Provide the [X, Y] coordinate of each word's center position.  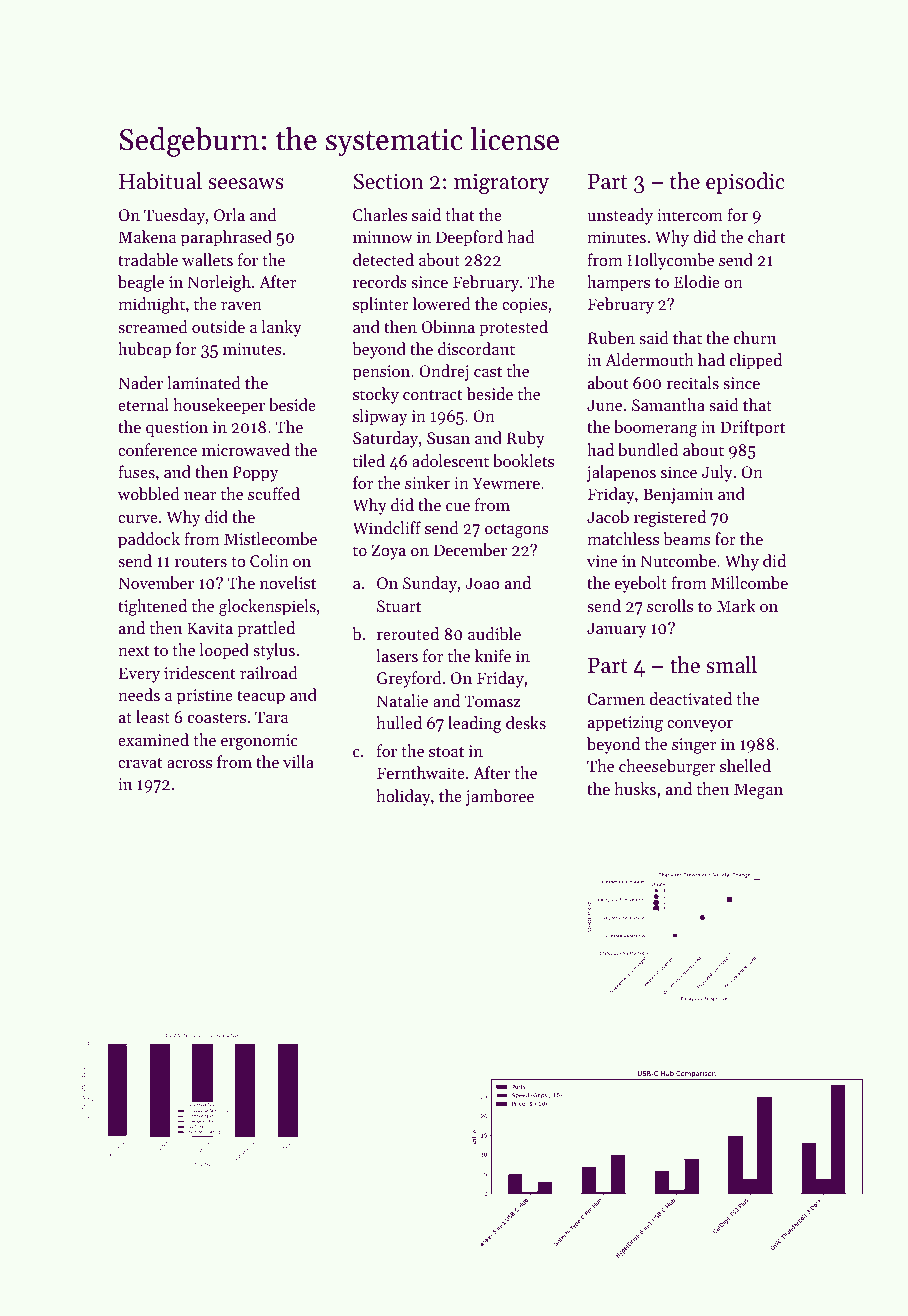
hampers [618, 283]
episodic [745, 183]
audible [494, 633]
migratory [501, 183]
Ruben [611, 337]
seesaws [246, 184]
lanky [282, 328]
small [731, 665]
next [134, 651]
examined [153, 739]
